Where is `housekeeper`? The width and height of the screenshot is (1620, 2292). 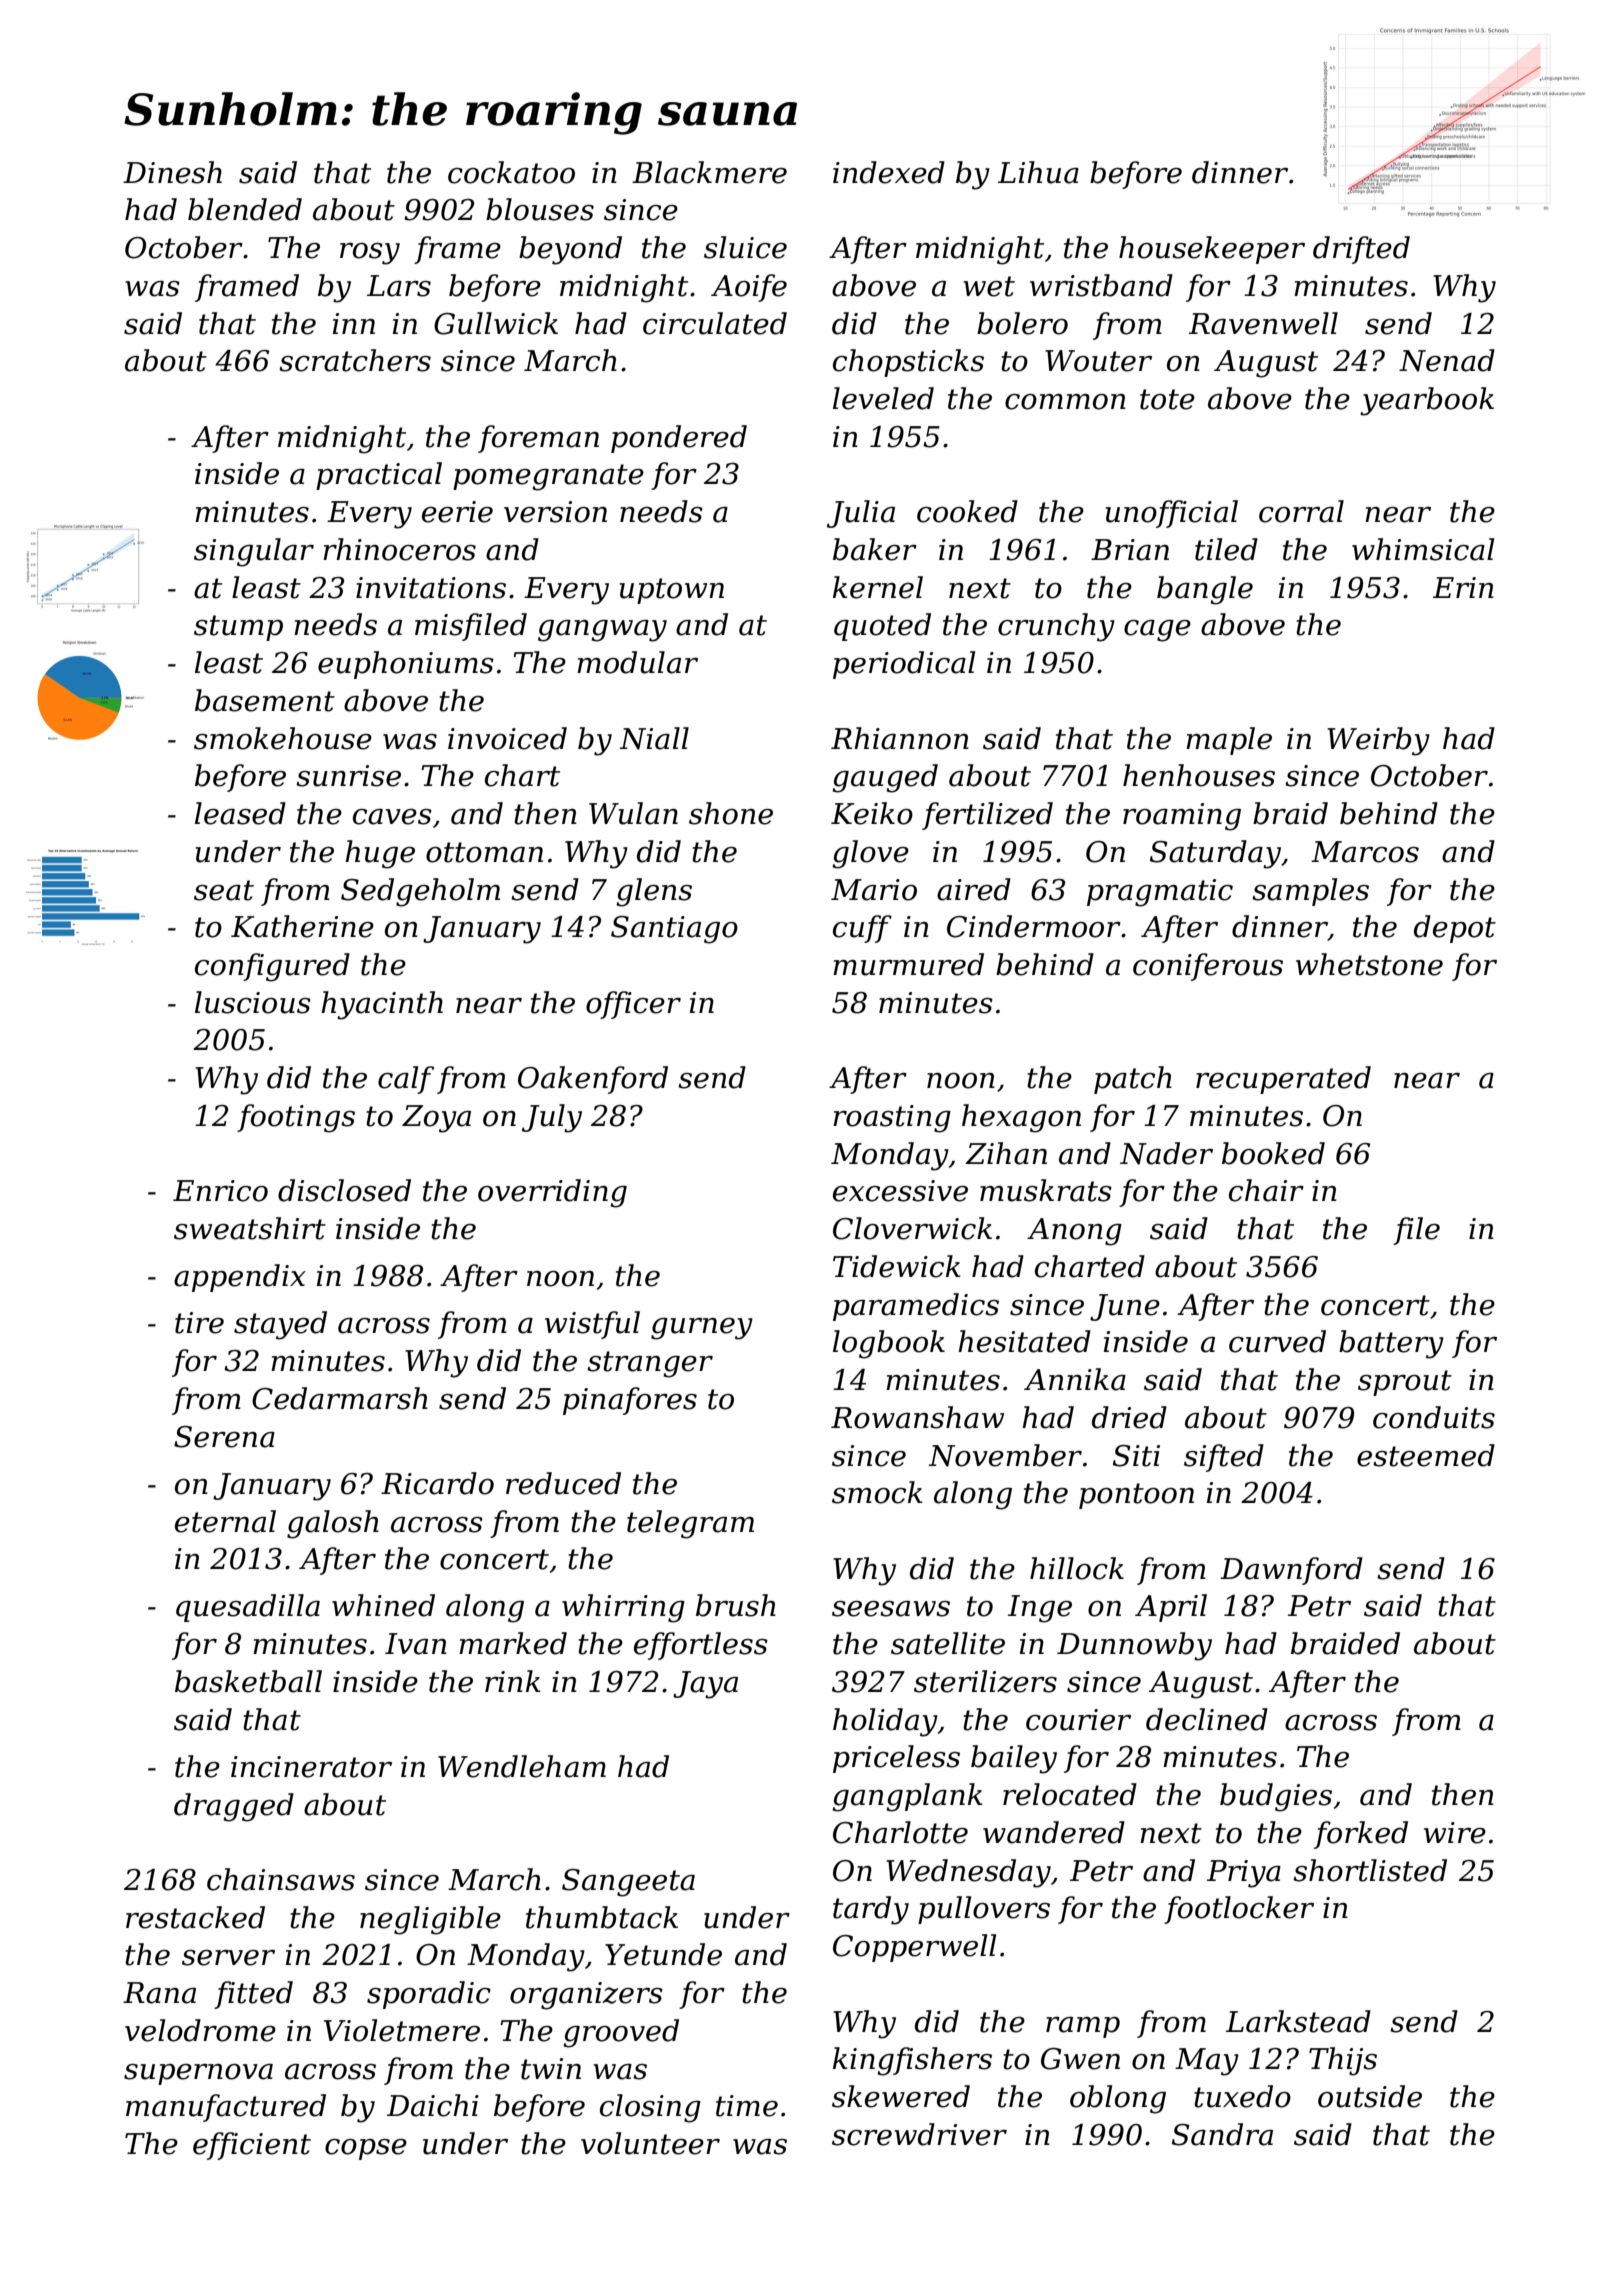 housekeeper is located at coordinates (1212, 250).
